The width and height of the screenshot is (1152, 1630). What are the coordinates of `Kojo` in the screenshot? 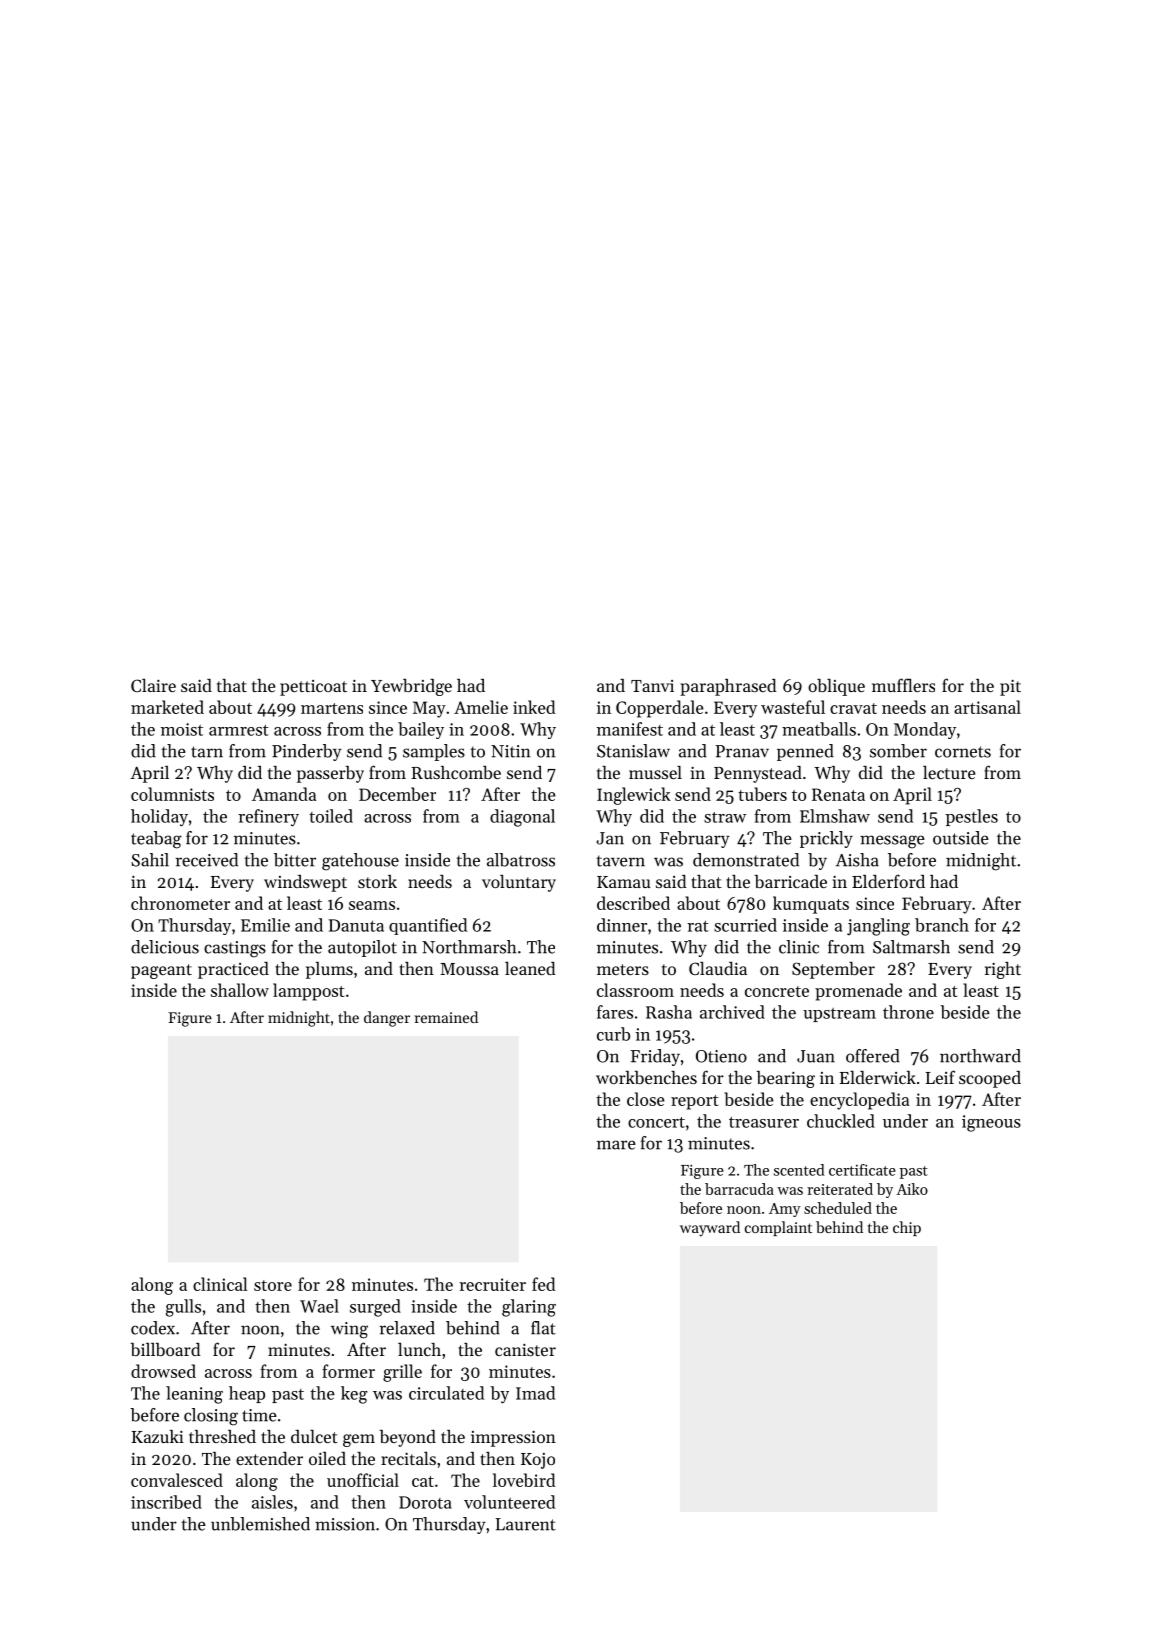 It's located at (538, 1461).
